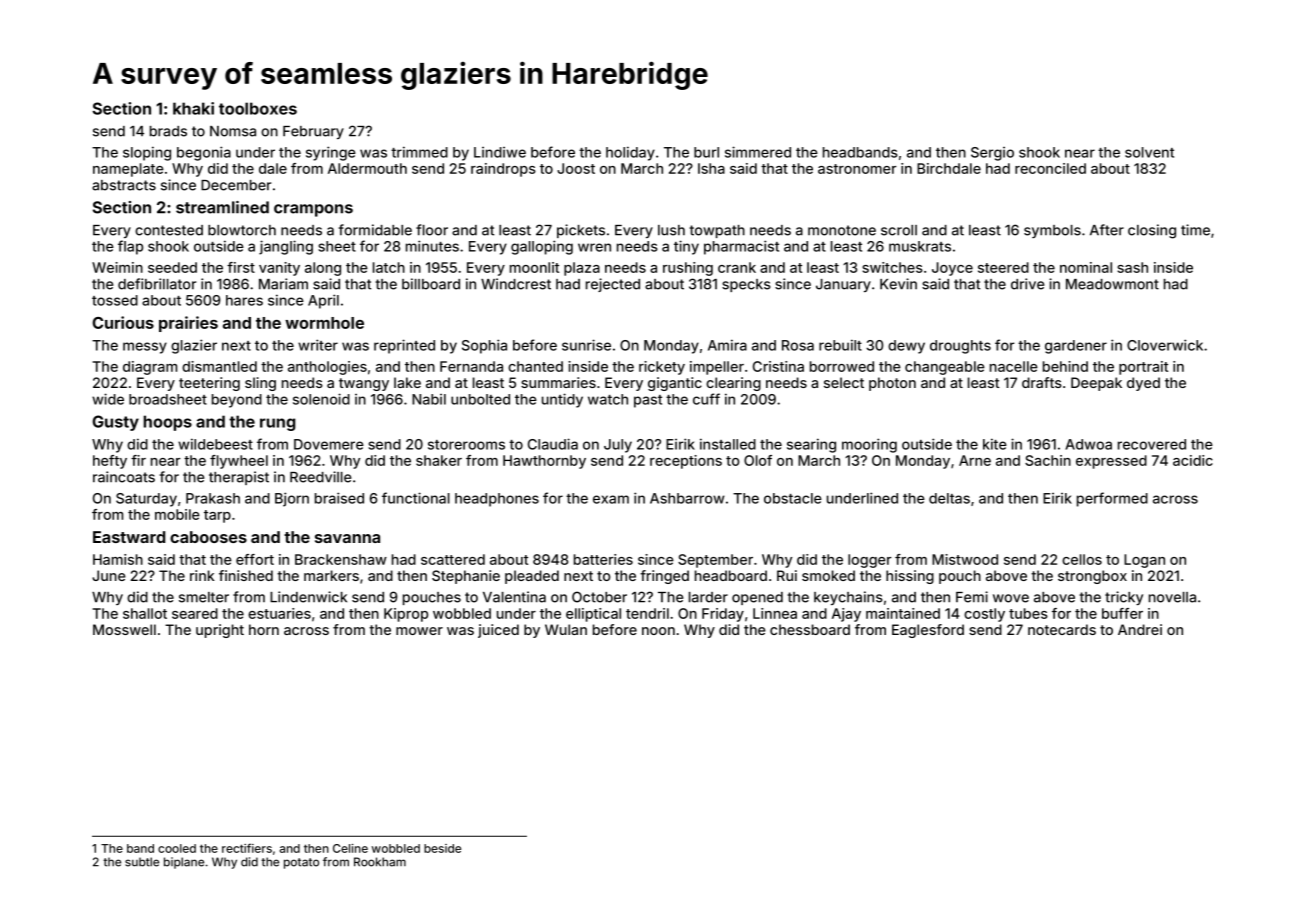 This image has width=1308, height=924. Describe the element at coordinates (664, 577) in the image. I see `fringed` at that location.
